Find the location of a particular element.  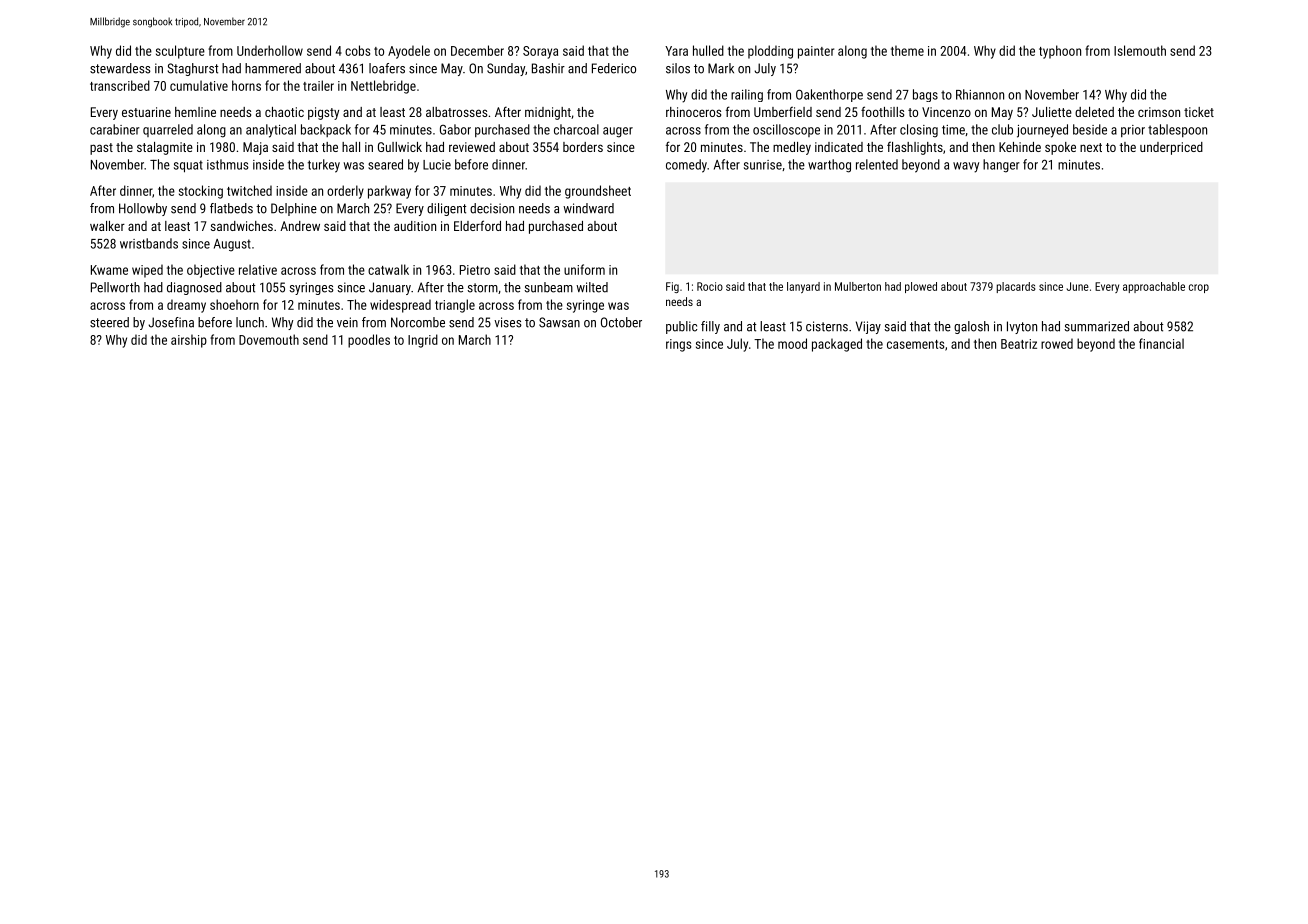

hanger is located at coordinates (1001, 166).
